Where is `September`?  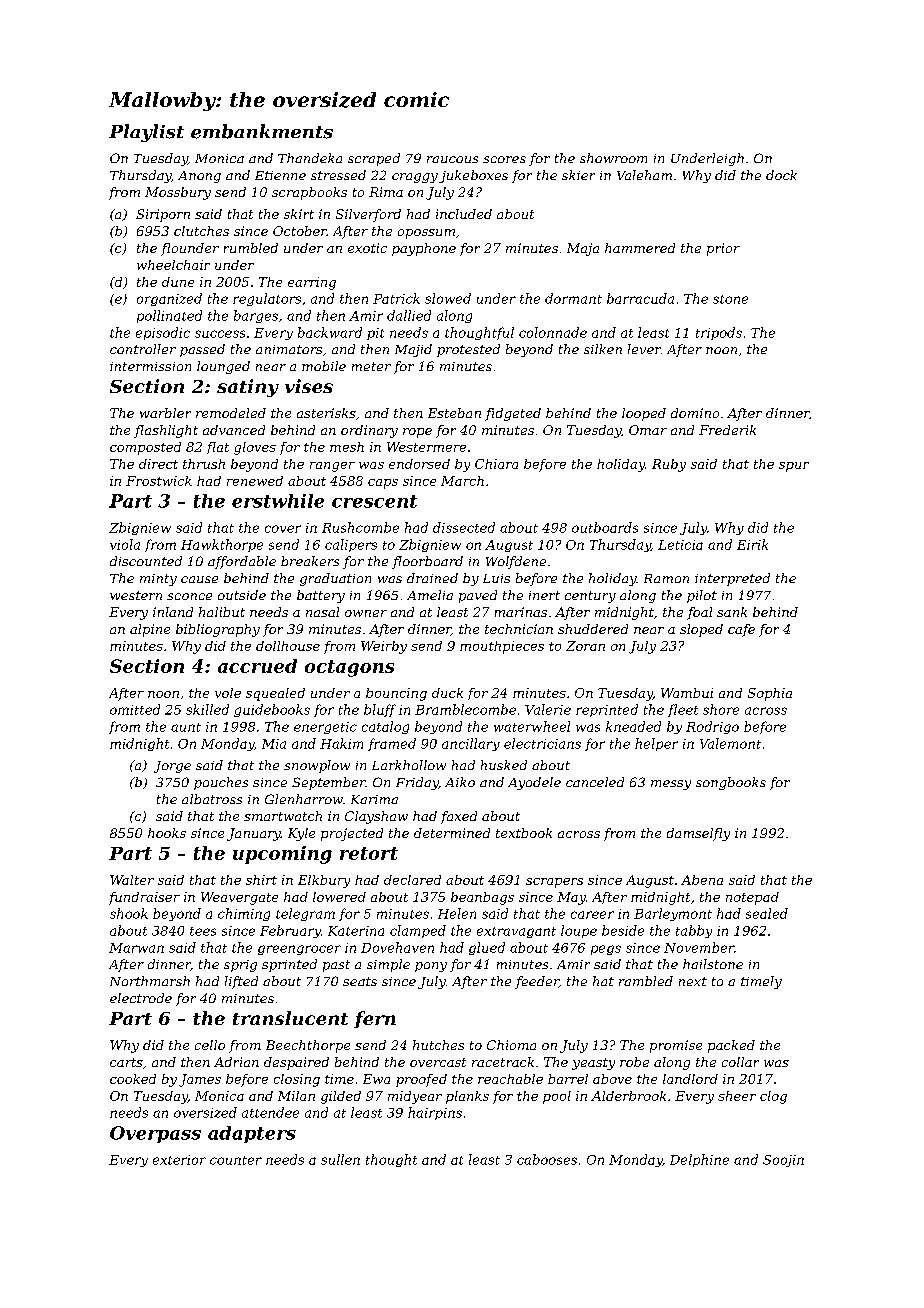 September is located at coordinates (329, 783).
